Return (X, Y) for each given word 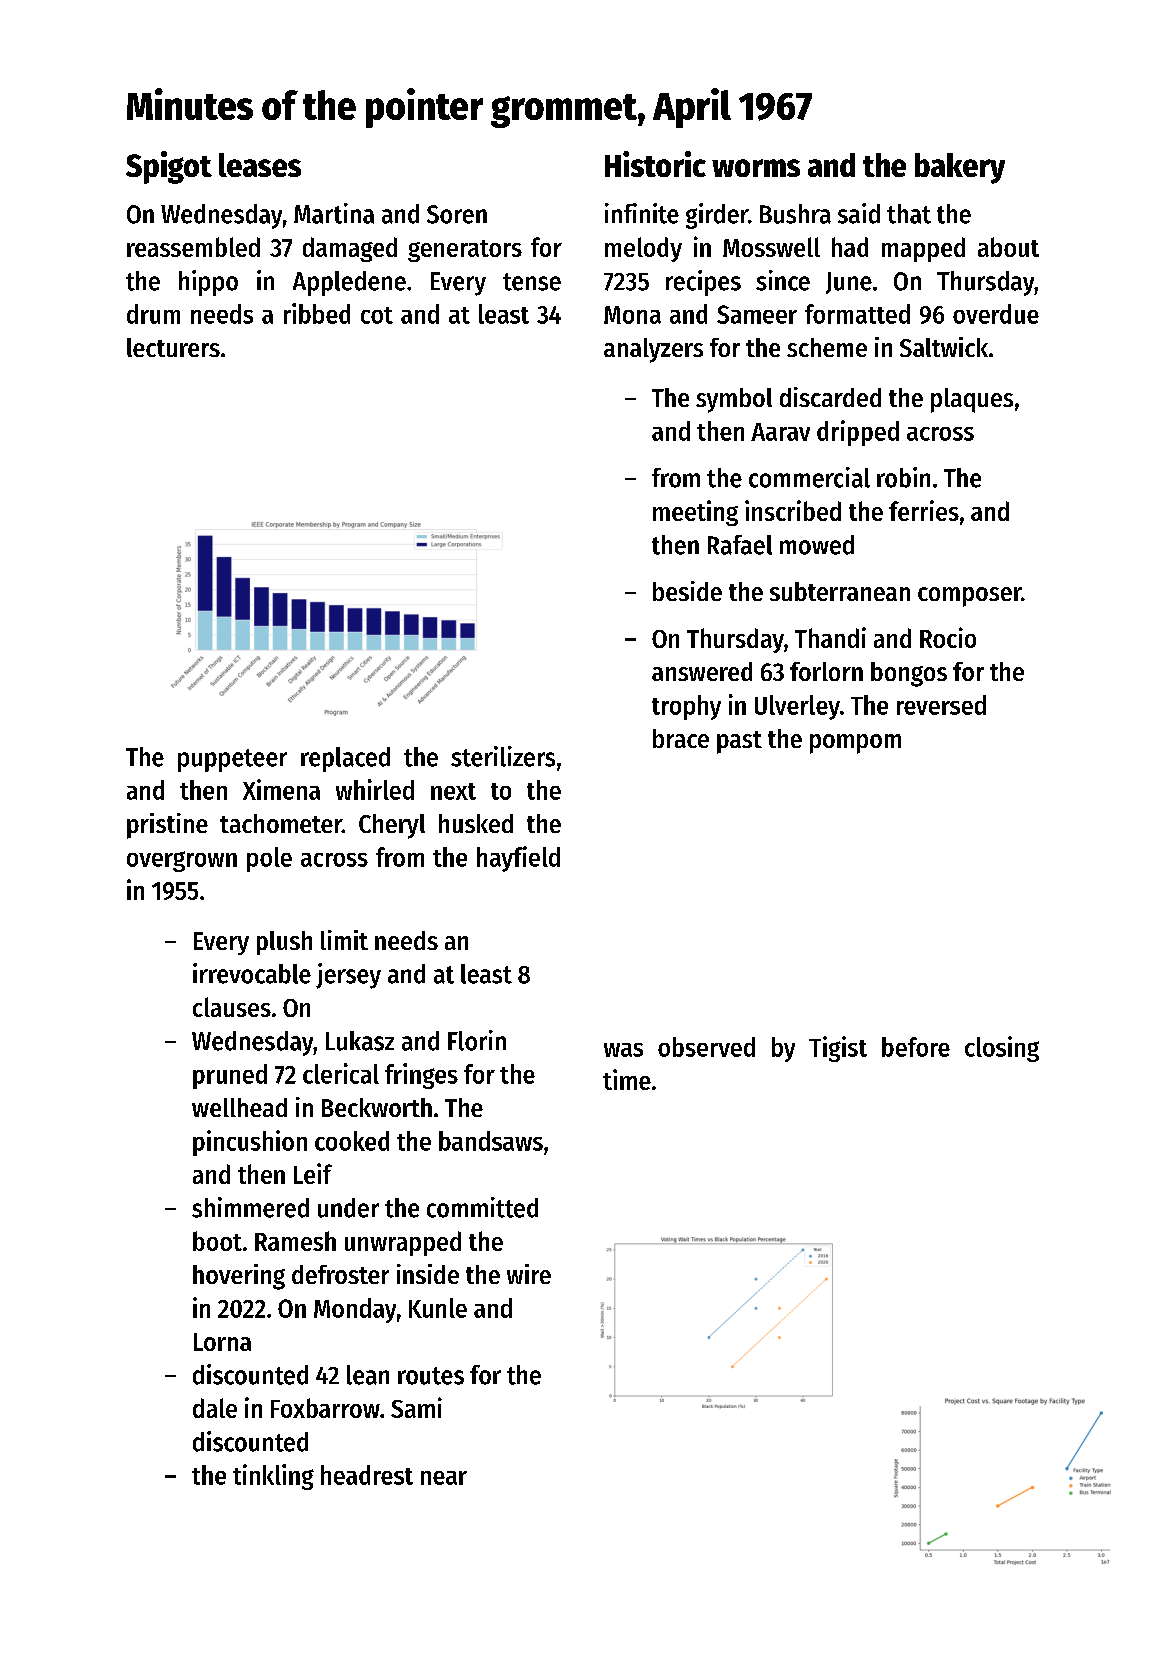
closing (1002, 1049)
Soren (457, 214)
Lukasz (360, 1041)
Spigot (169, 167)
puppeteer (232, 760)
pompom (855, 744)
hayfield (518, 859)
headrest (367, 1475)
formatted (857, 314)
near (444, 1478)
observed (706, 1047)
